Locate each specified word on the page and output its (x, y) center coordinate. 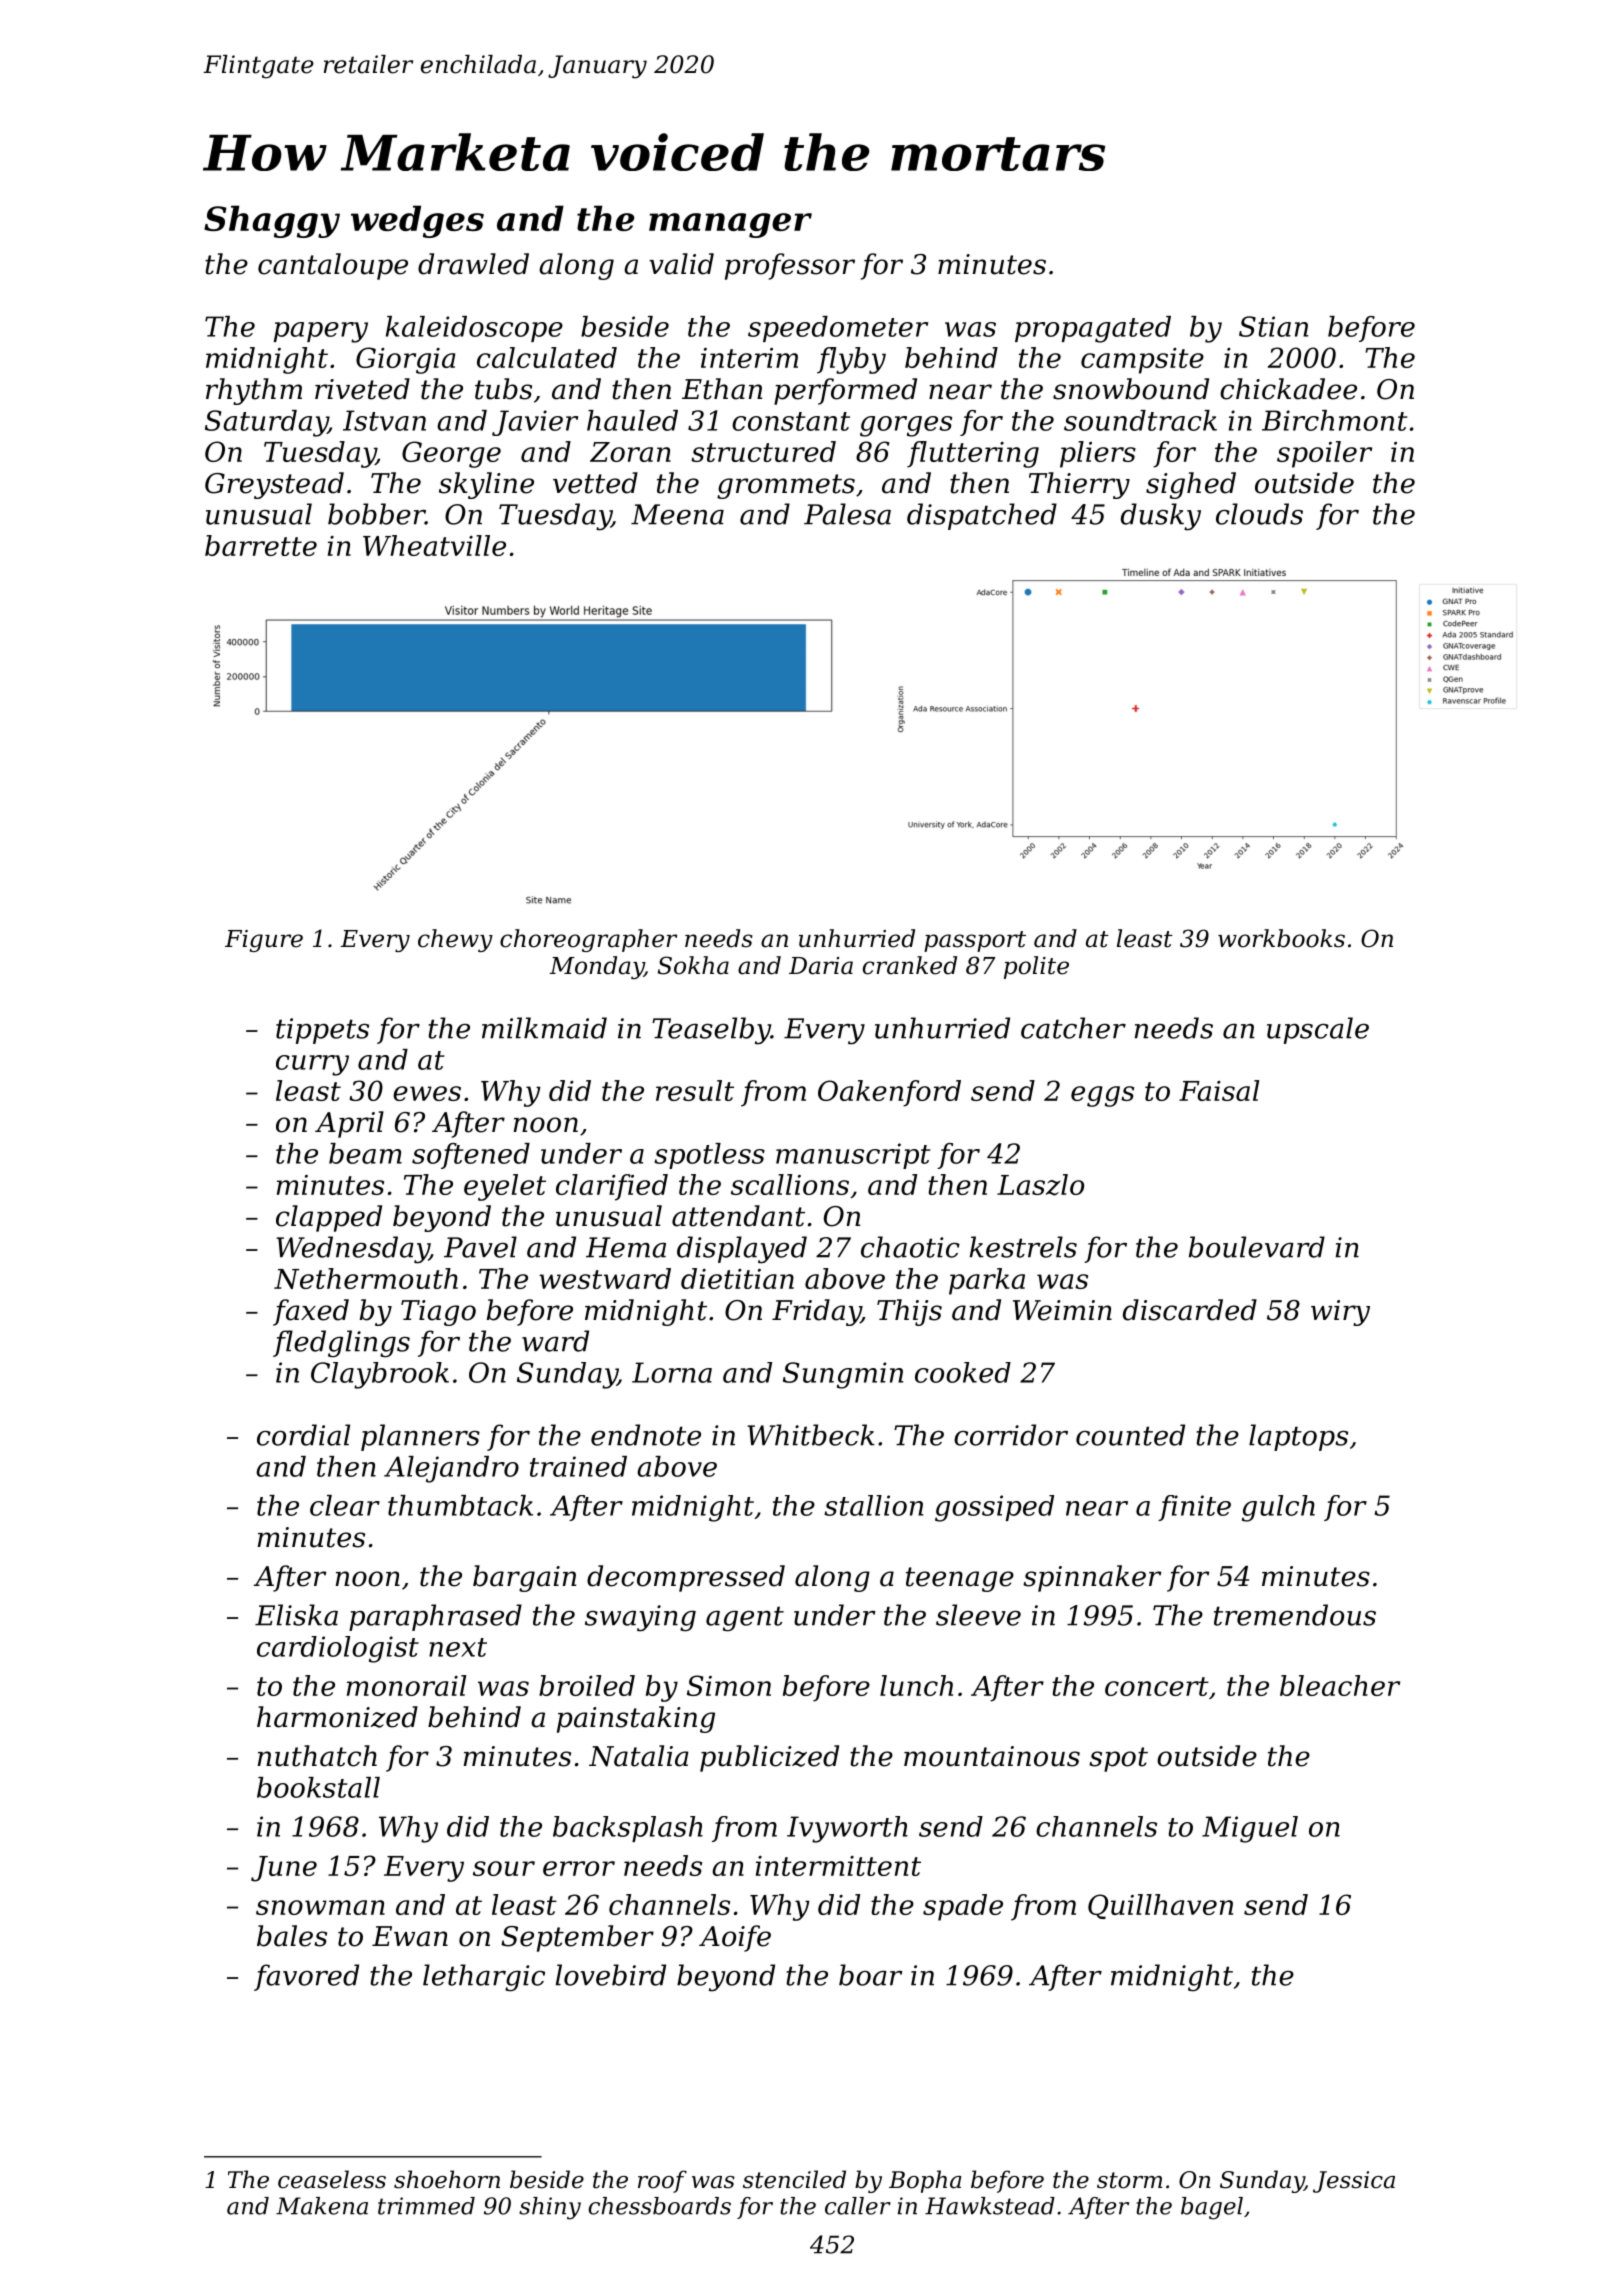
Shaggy (272, 221)
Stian (1274, 326)
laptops (1298, 1437)
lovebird (611, 1975)
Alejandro (451, 1469)
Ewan (410, 1936)
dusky (1161, 517)
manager (730, 225)
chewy (455, 940)
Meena (677, 514)
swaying (640, 1618)
